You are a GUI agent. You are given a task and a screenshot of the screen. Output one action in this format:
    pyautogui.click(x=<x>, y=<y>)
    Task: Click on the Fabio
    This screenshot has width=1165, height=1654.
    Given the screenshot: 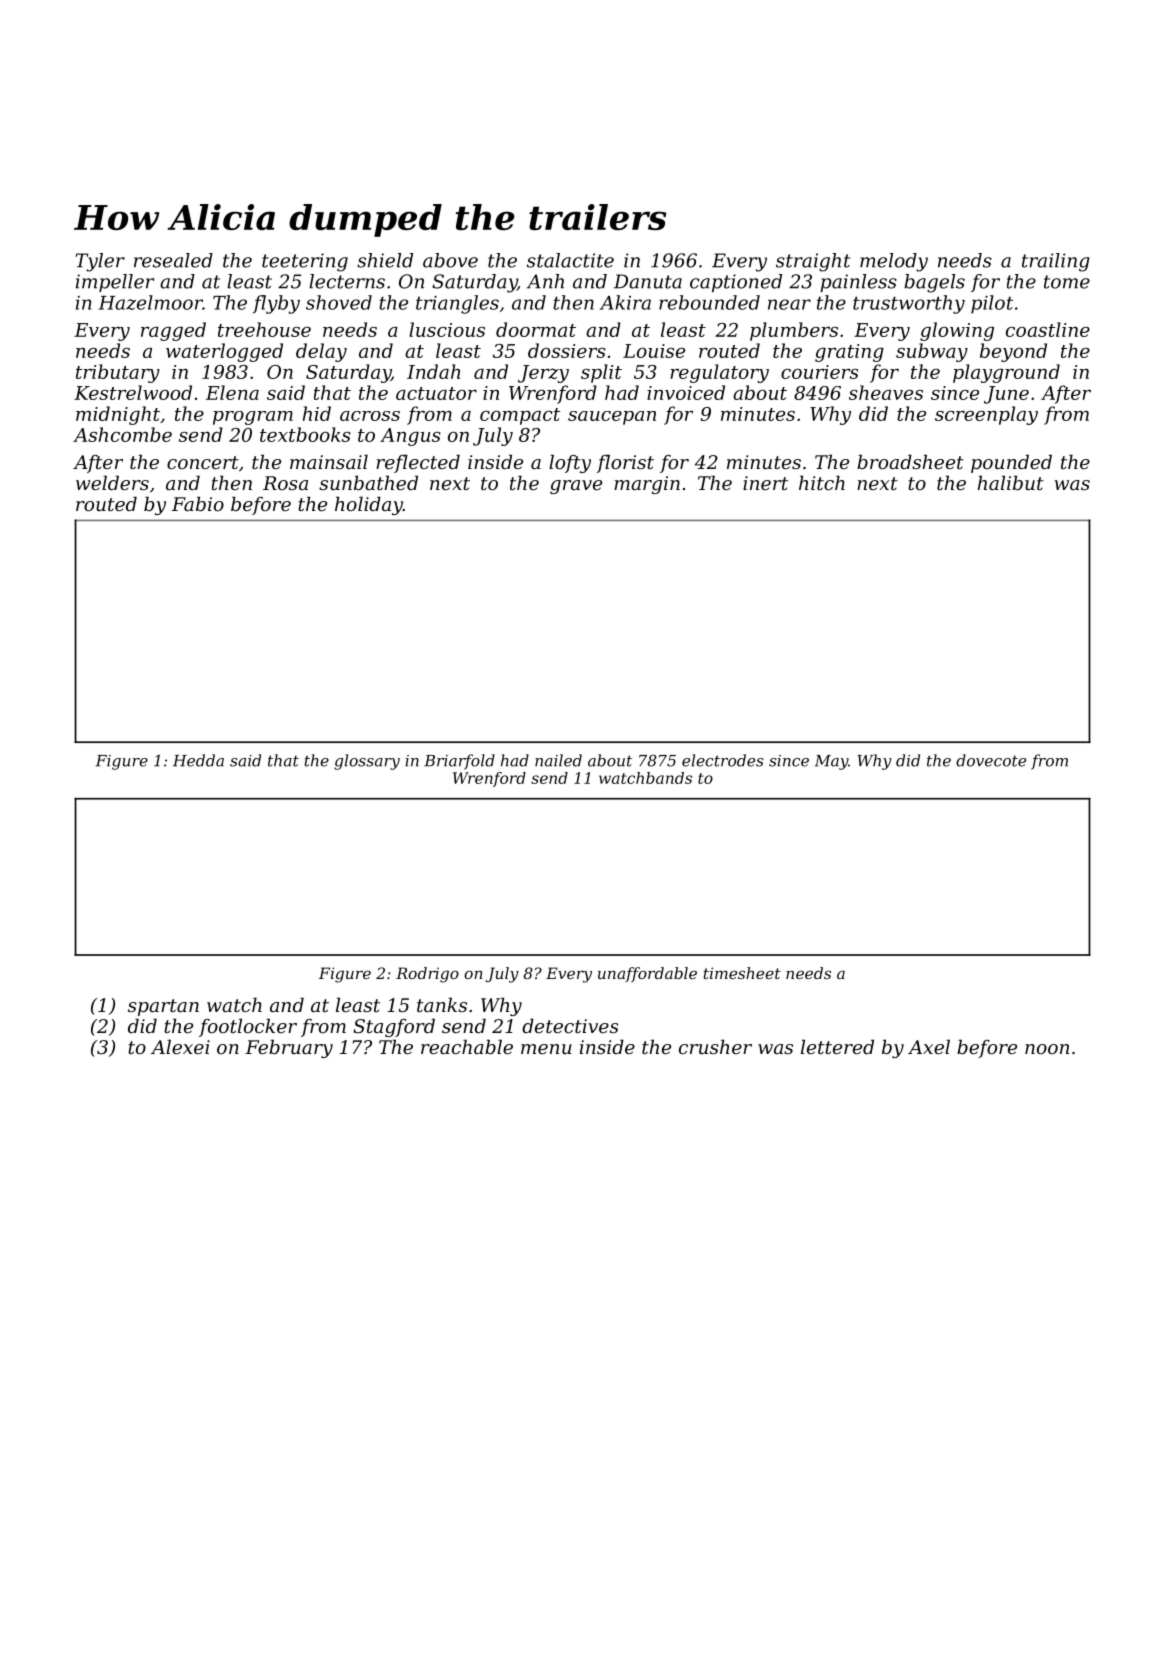 What is the action you would take?
    pyautogui.click(x=198, y=503)
